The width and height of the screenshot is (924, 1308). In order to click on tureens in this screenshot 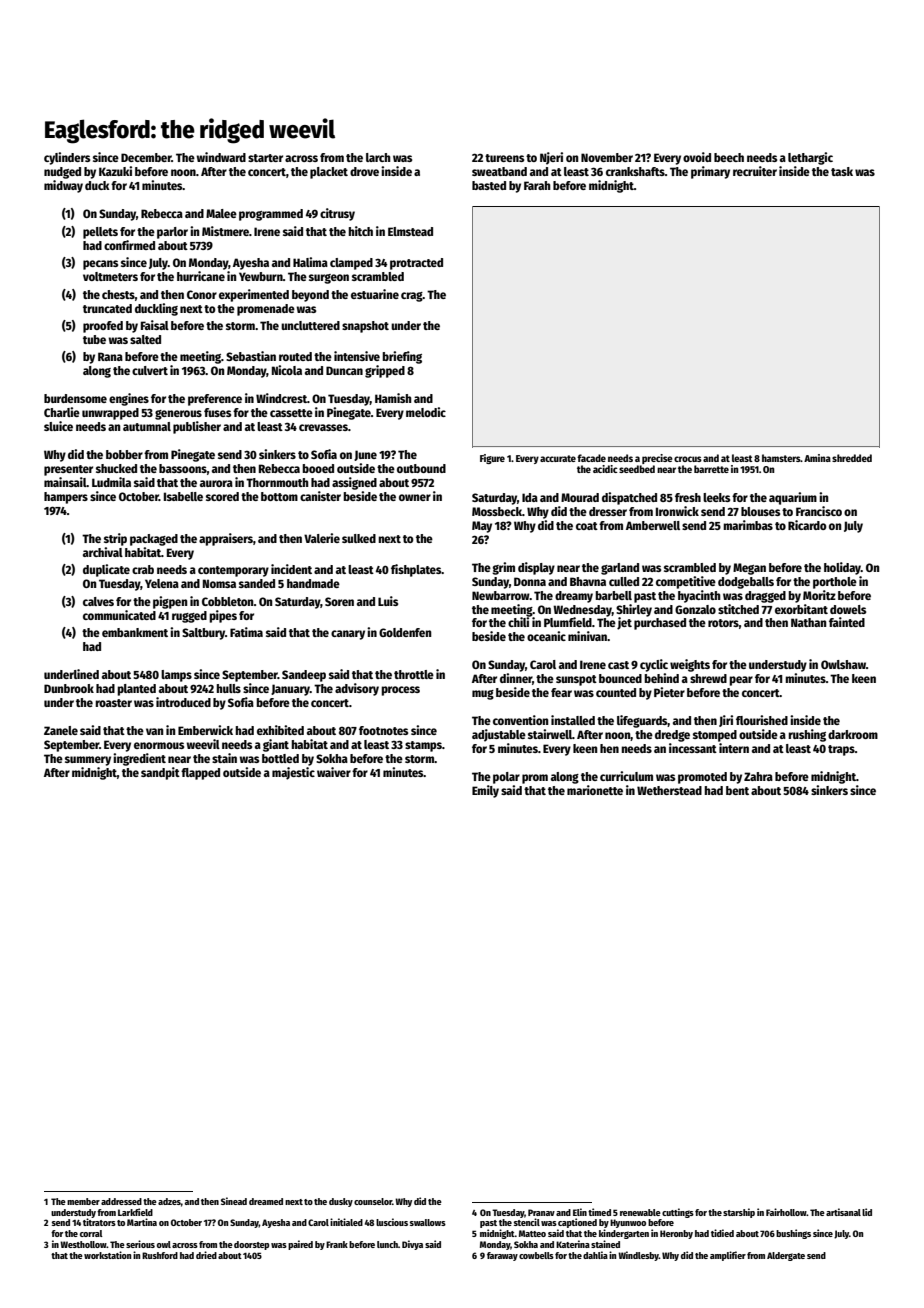, I will do `click(504, 158)`.
